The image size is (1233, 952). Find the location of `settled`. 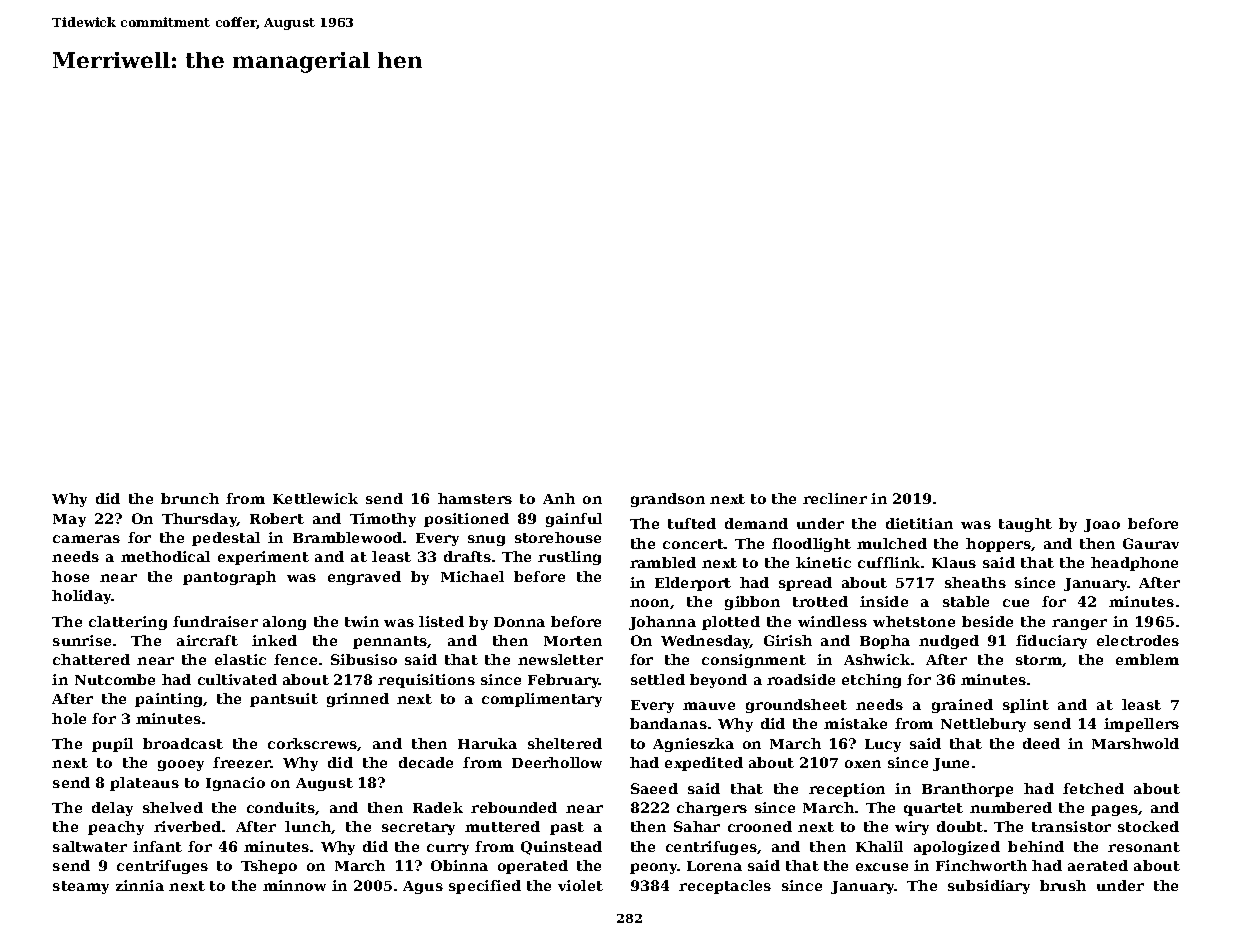

settled is located at coordinates (658, 679).
